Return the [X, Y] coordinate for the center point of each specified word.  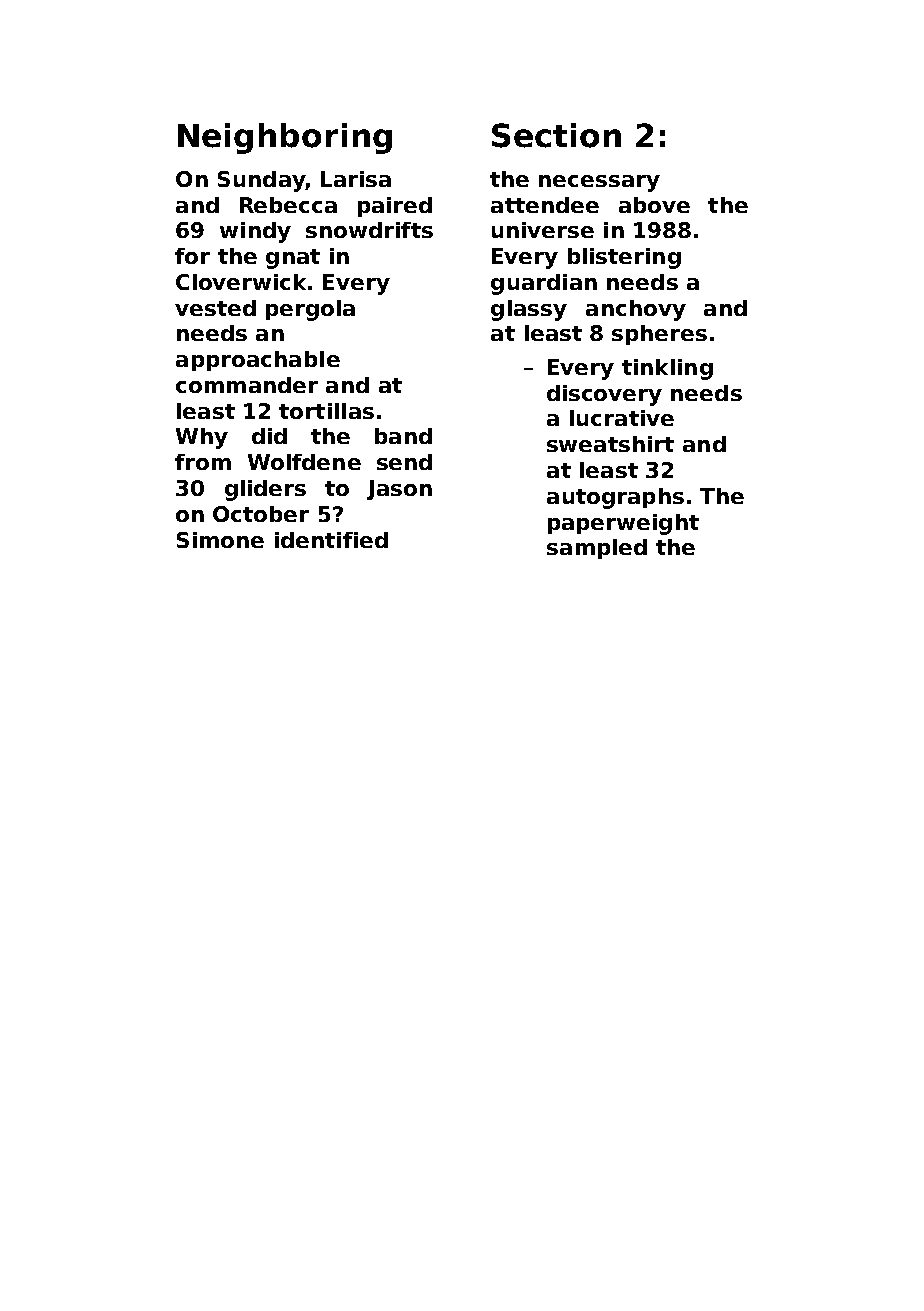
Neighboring [285, 138]
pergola [310, 310]
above [654, 205]
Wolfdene [304, 462]
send [404, 462]
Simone [220, 540]
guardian [544, 284]
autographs [615, 498]
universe [543, 230]
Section [556, 135]
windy [255, 232]
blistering [624, 258]
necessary [599, 183]
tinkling [667, 369]
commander [247, 385]
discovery [604, 395]
